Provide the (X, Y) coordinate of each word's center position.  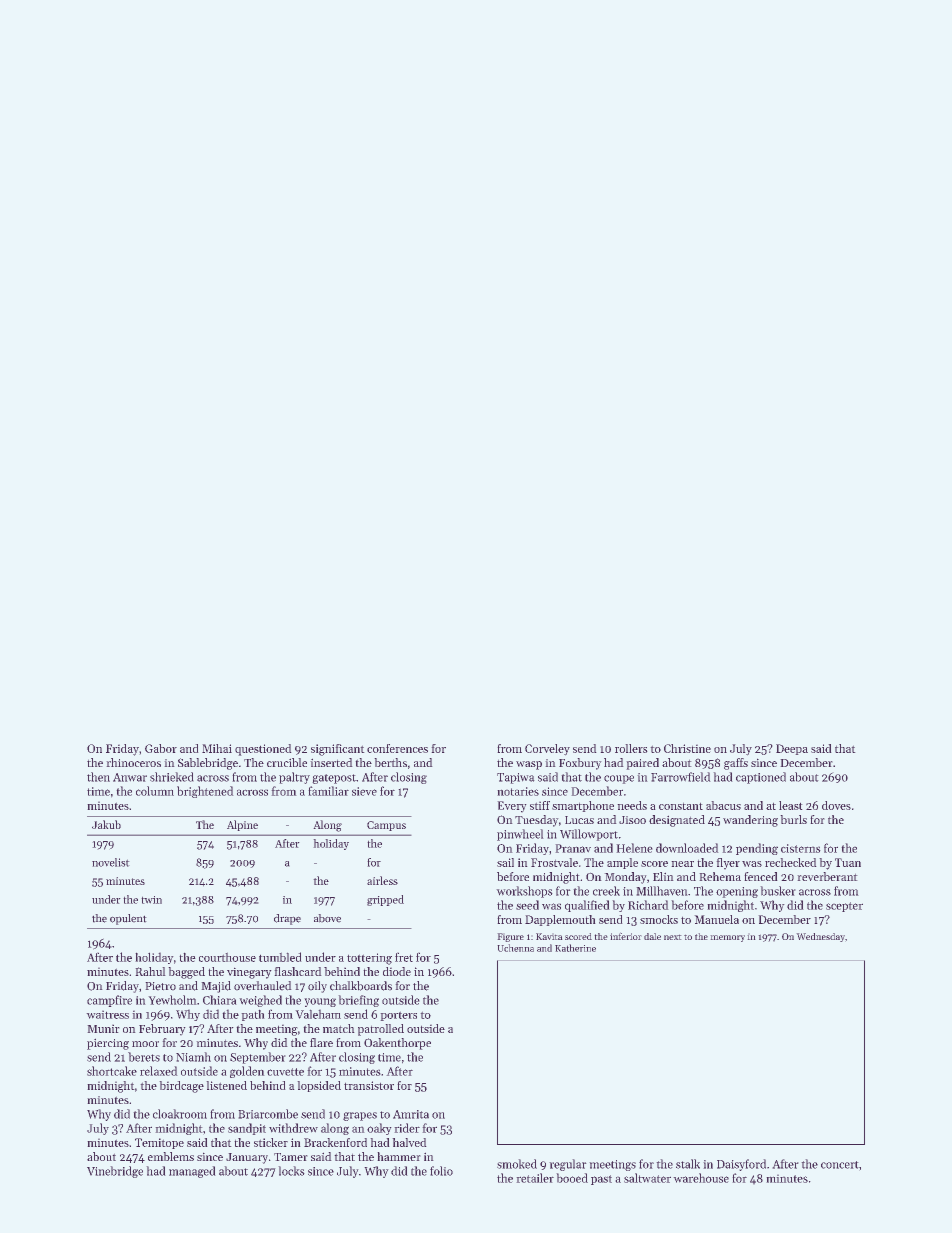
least (790, 805)
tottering (369, 959)
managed (192, 1172)
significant (337, 750)
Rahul (150, 971)
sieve (364, 791)
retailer (535, 1178)
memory (728, 938)
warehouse (701, 1178)
